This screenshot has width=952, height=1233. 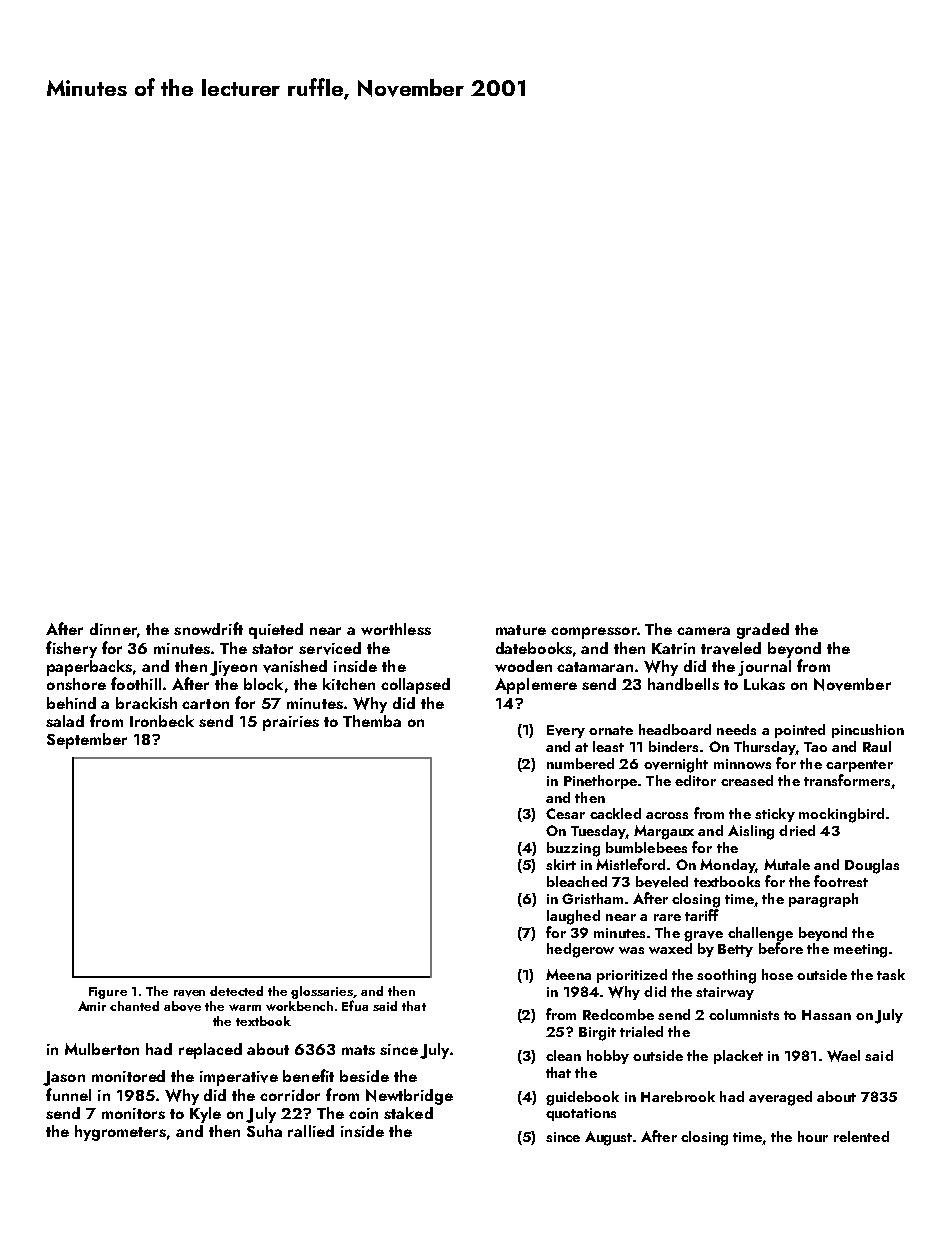 I want to click on Cesar, so click(x=565, y=813).
